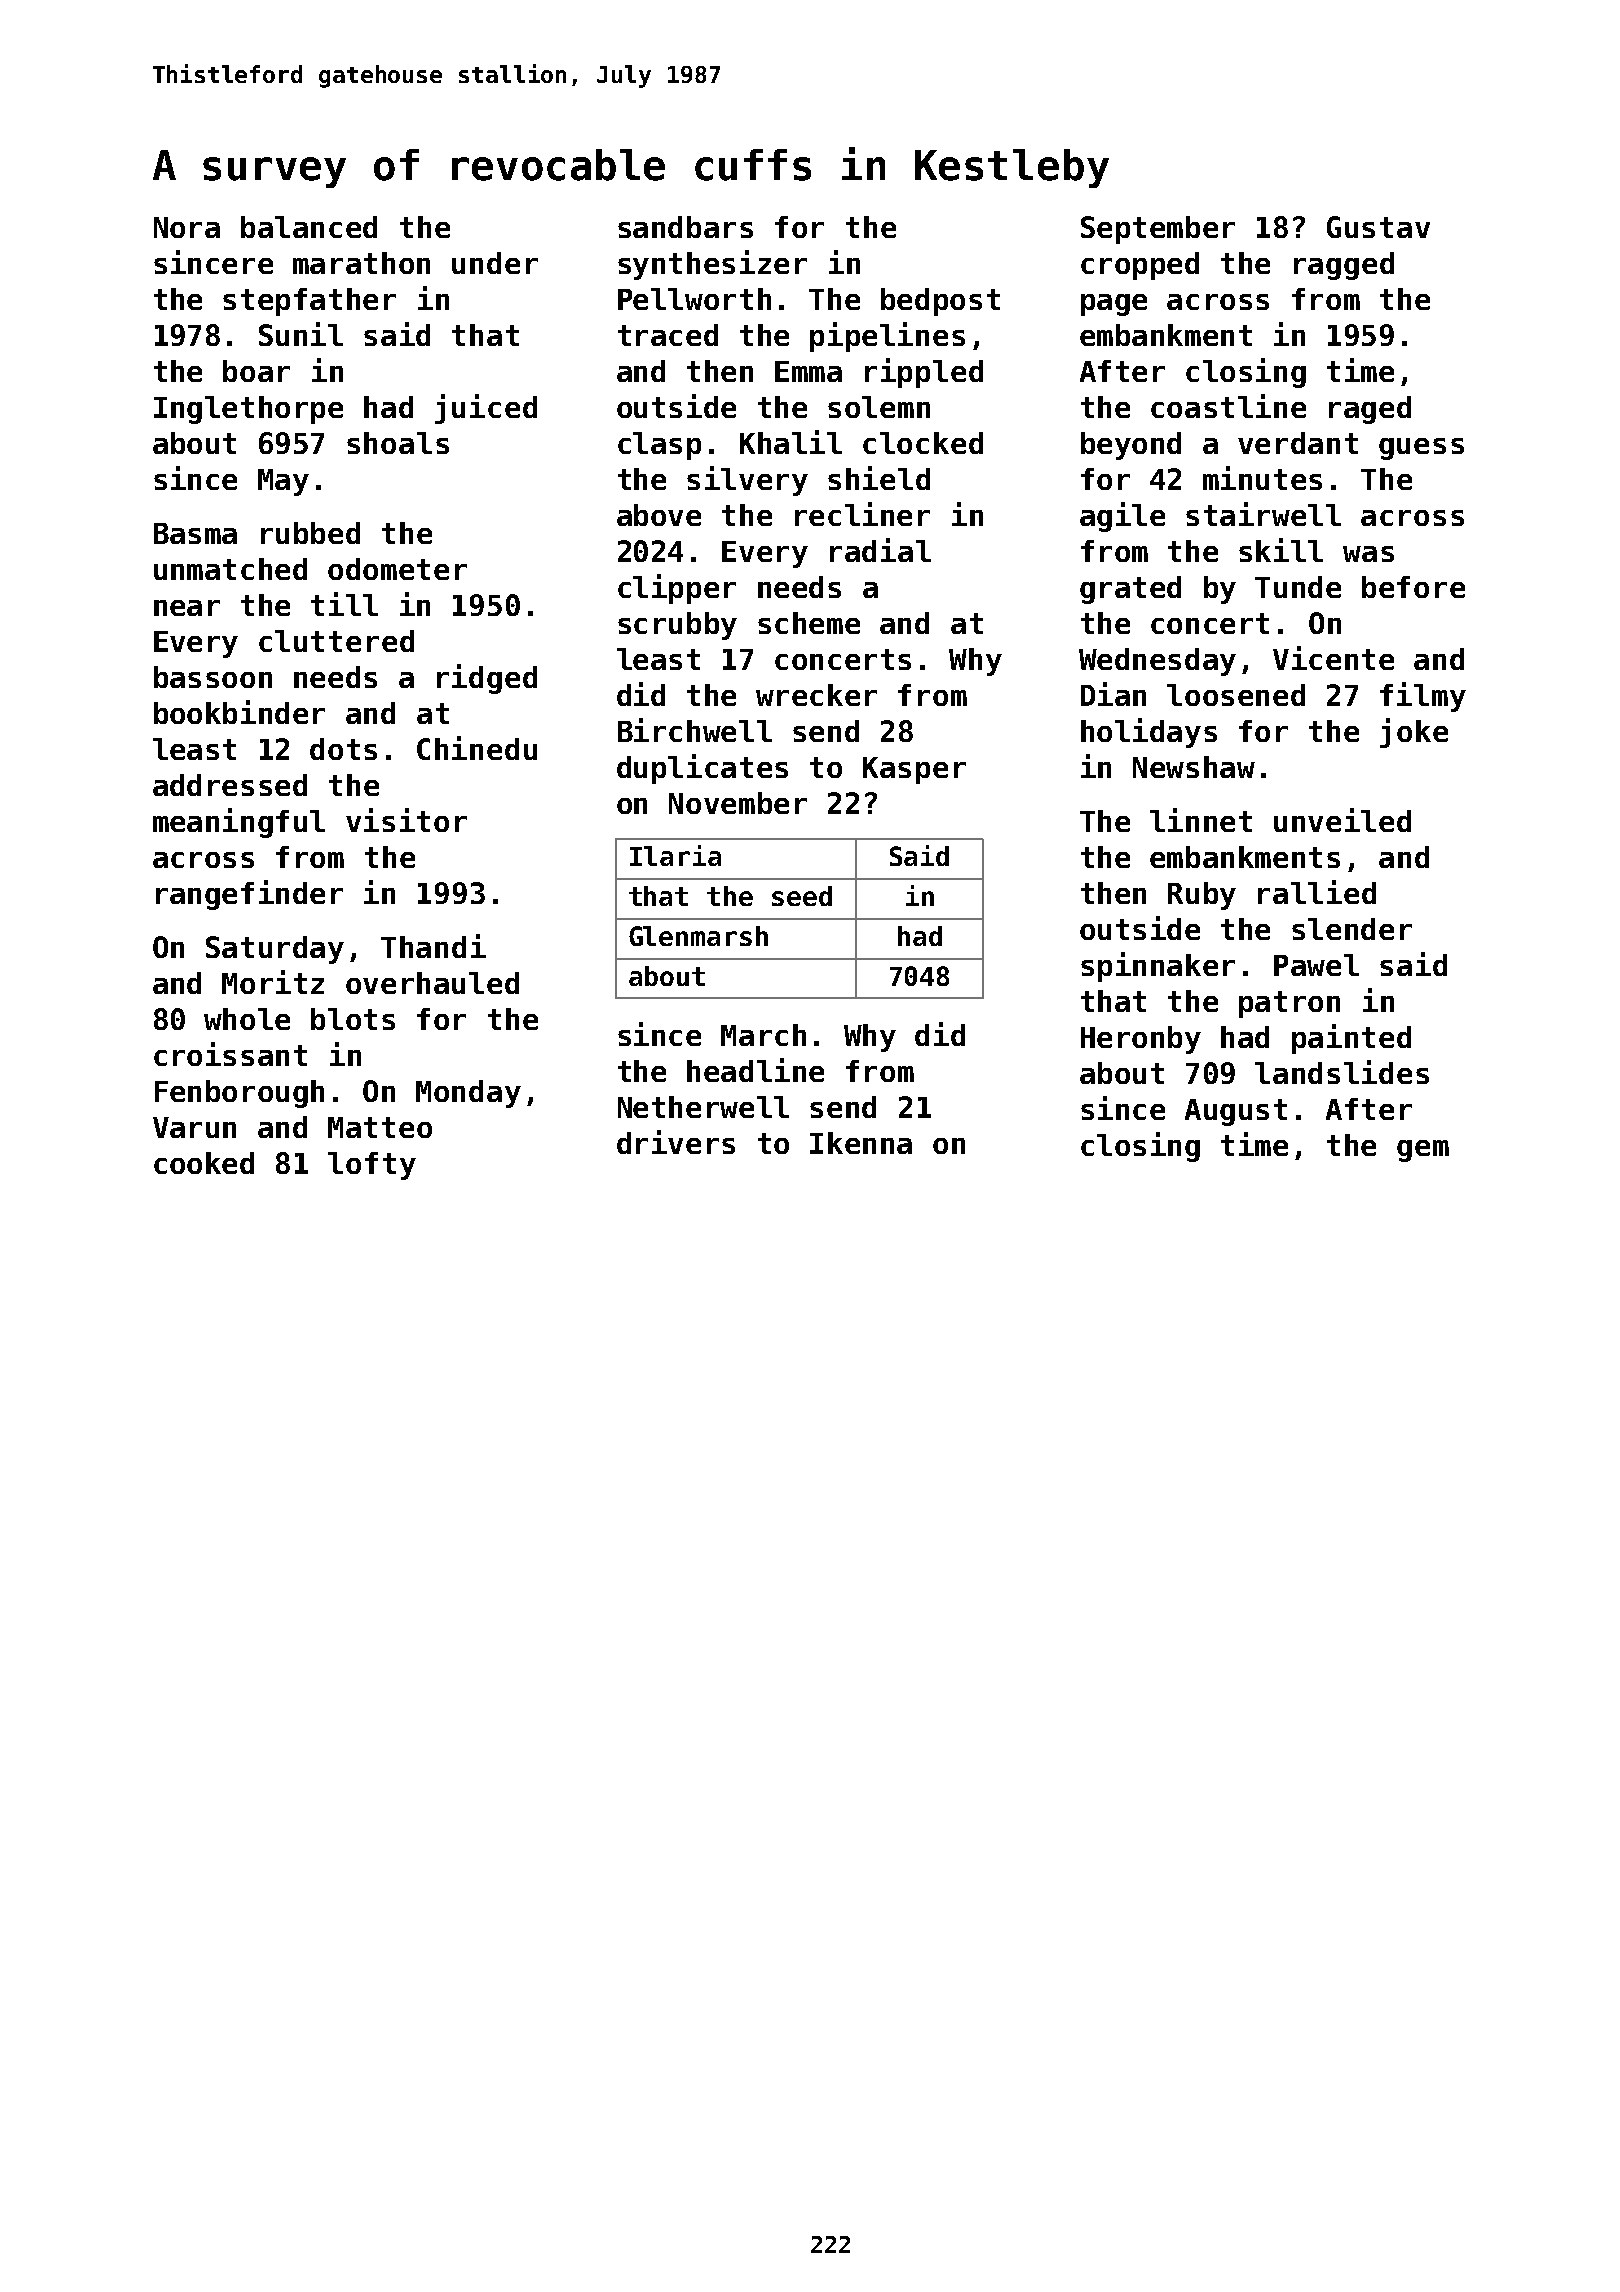  What do you see at coordinates (213, 677) in the page?
I see `bassoon` at bounding box center [213, 677].
